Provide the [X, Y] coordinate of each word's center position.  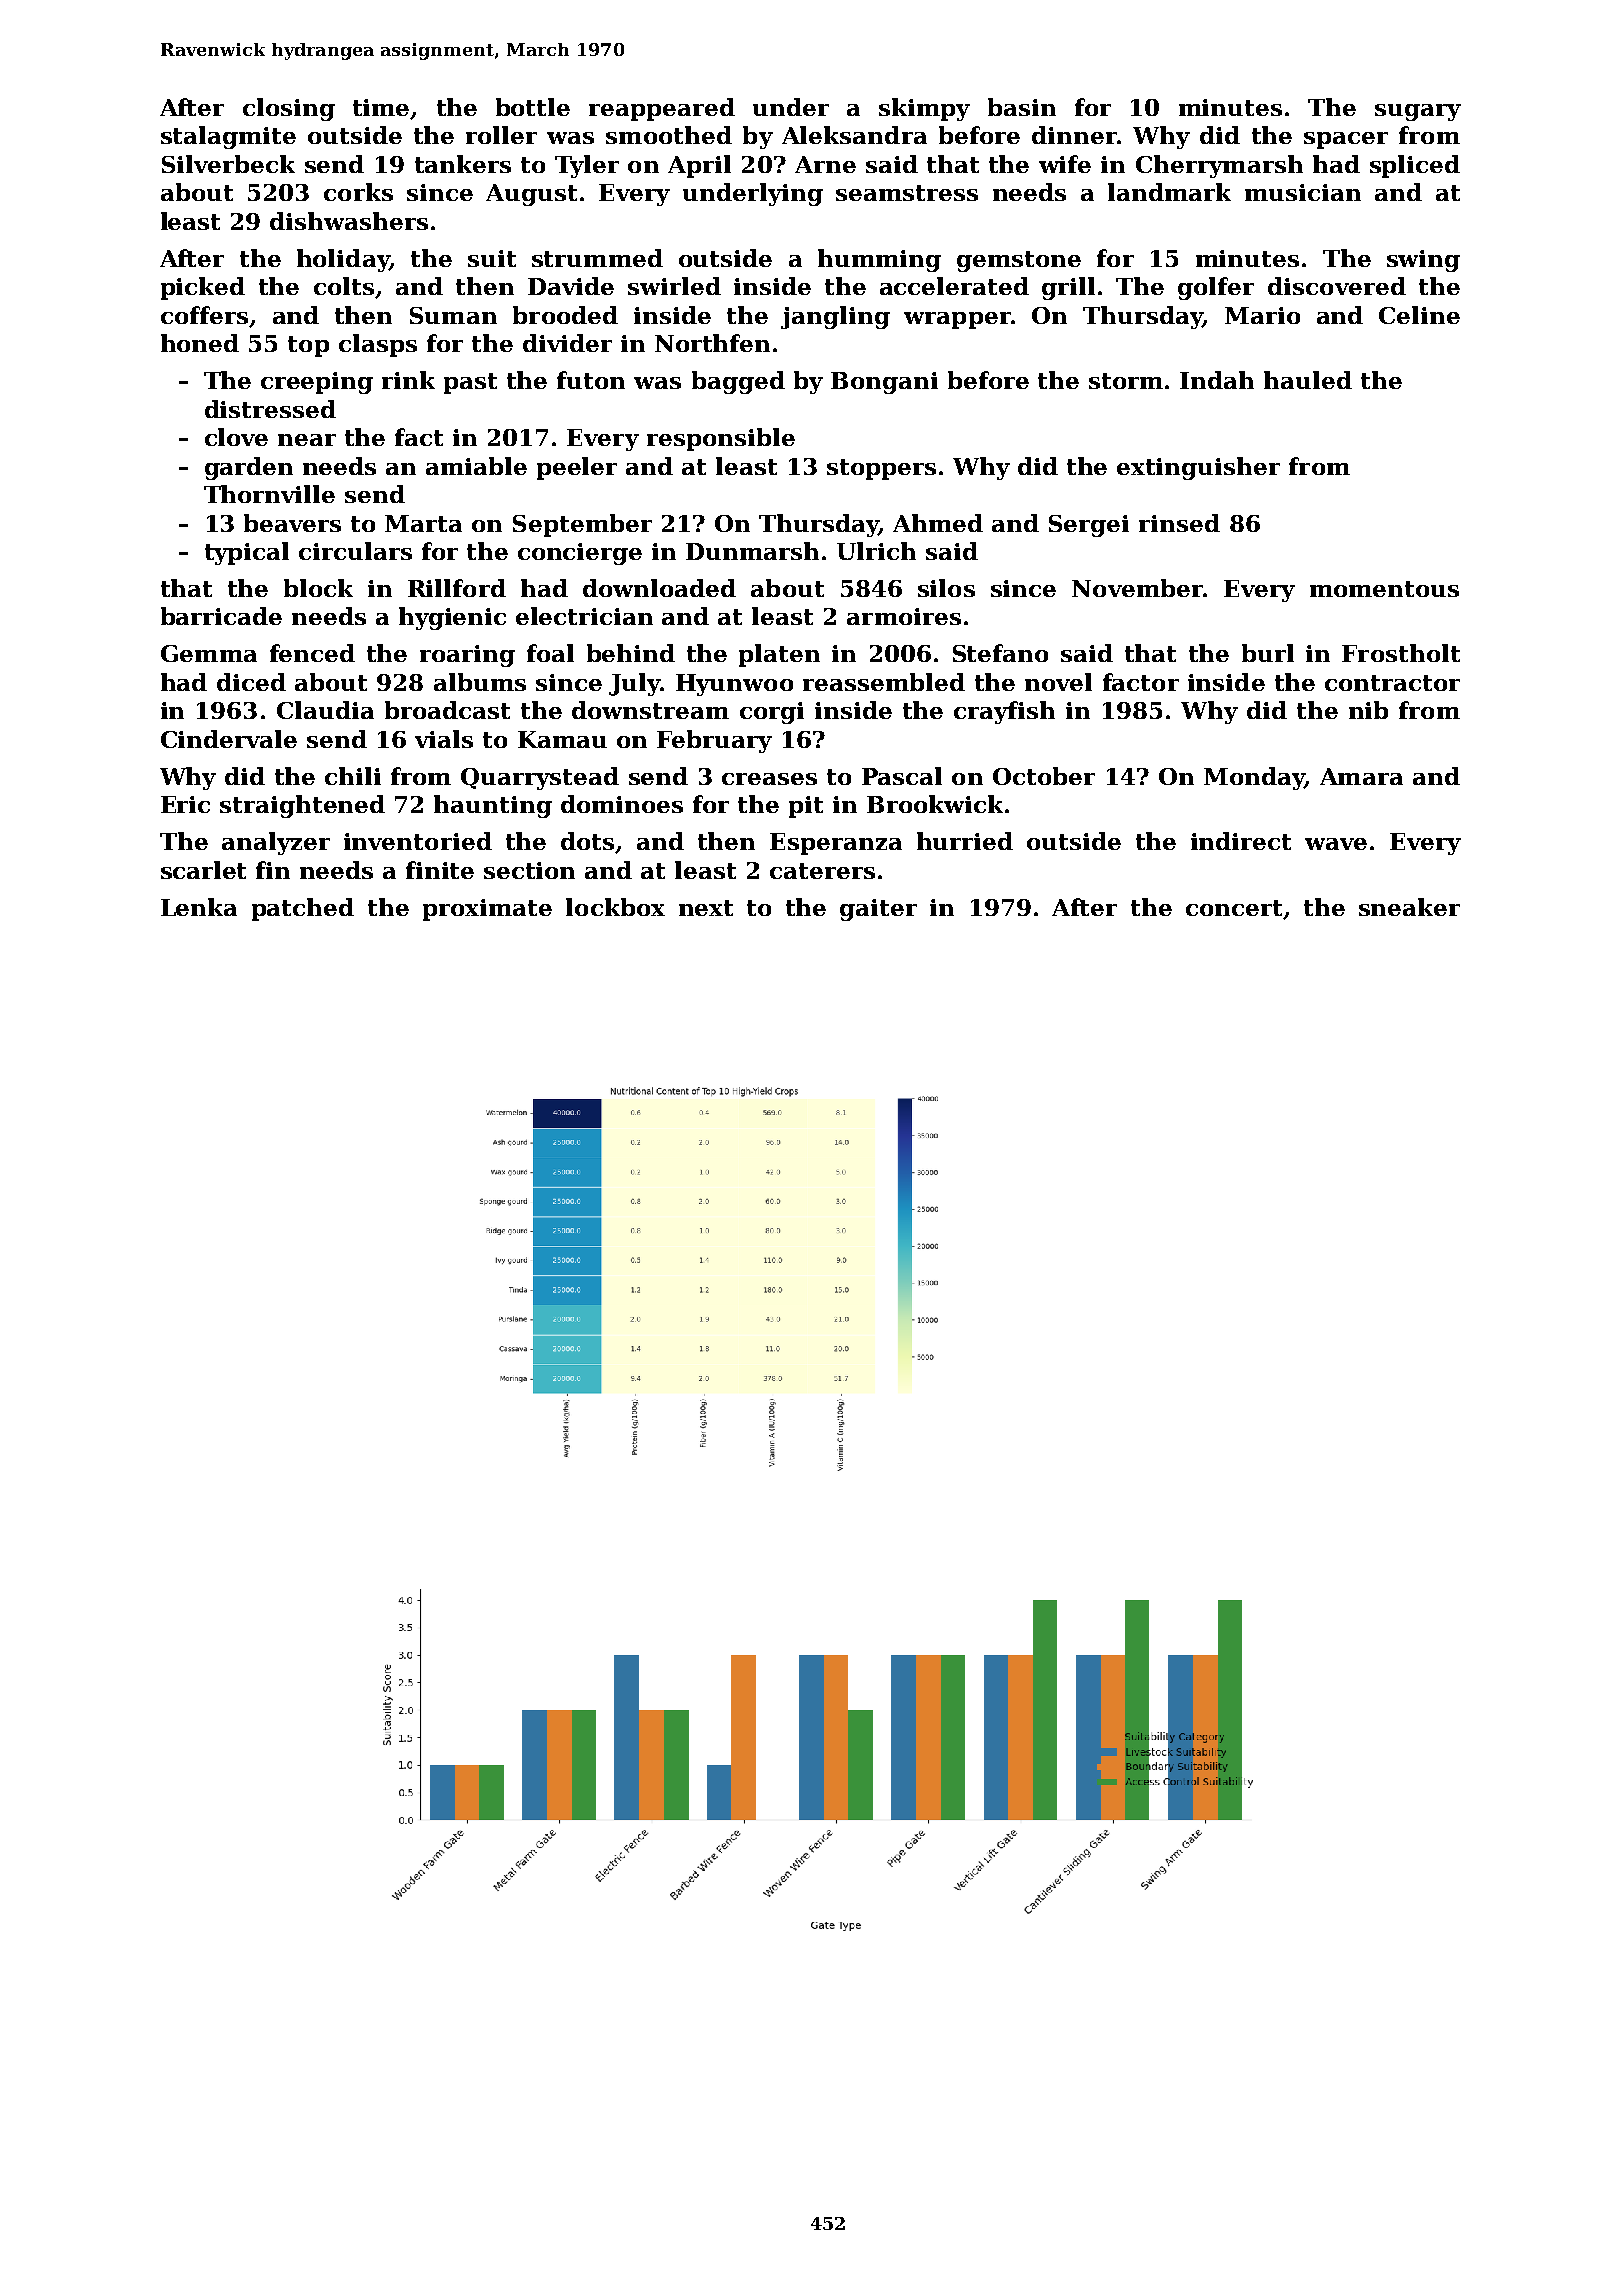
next [706, 908]
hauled [1308, 380]
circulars [355, 551]
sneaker [1409, 907]
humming [879, 260]
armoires [904, 616]
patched [303, 909]
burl [1268, 653]
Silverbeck [228, 164]
